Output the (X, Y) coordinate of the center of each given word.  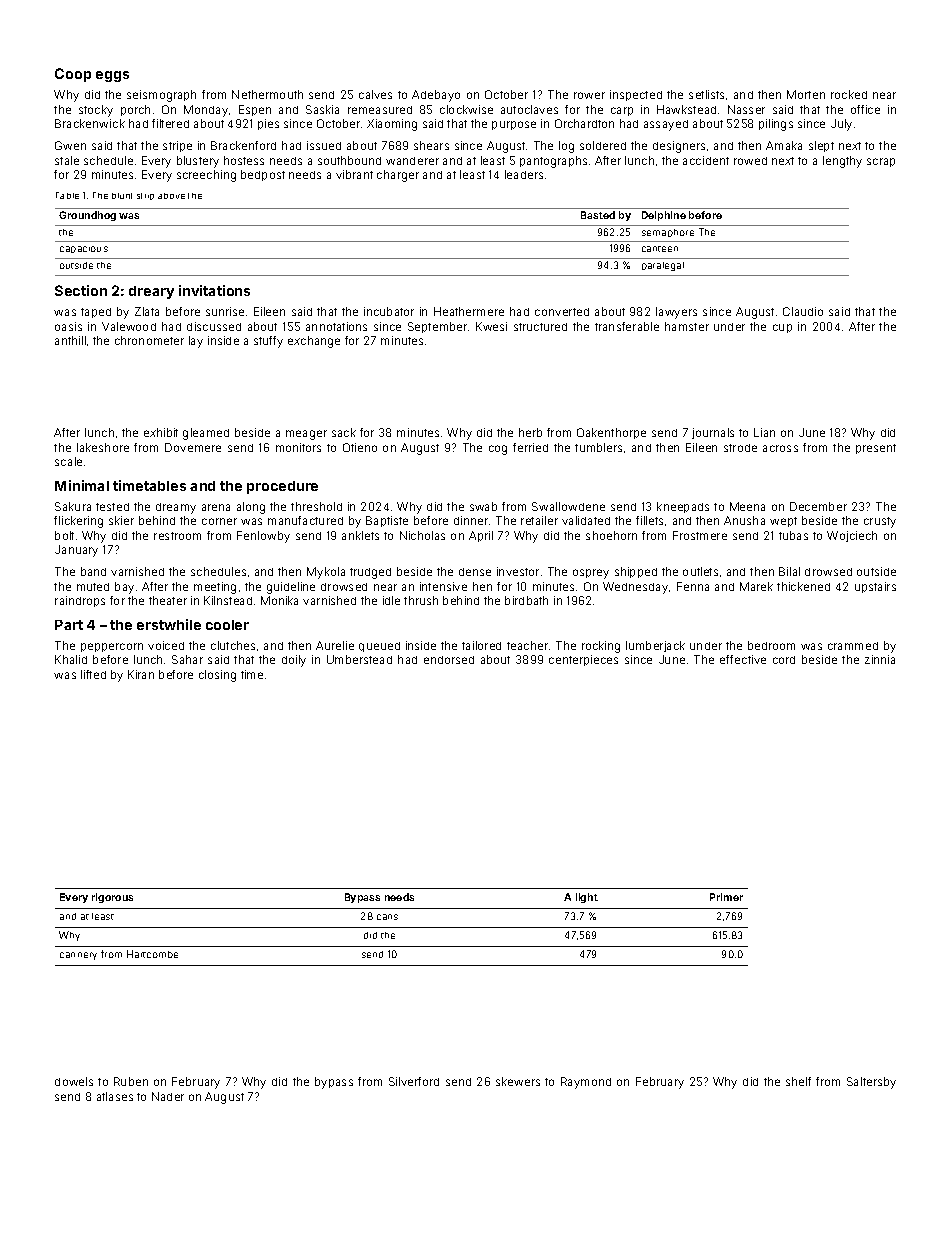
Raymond (586, 1083)
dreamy (176, 508)
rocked (849, 94)
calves (375, 94)
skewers (518, 1081)
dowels (74, 1081)
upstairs (875, 587)
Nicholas (422, 535)
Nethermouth (267, 94)
